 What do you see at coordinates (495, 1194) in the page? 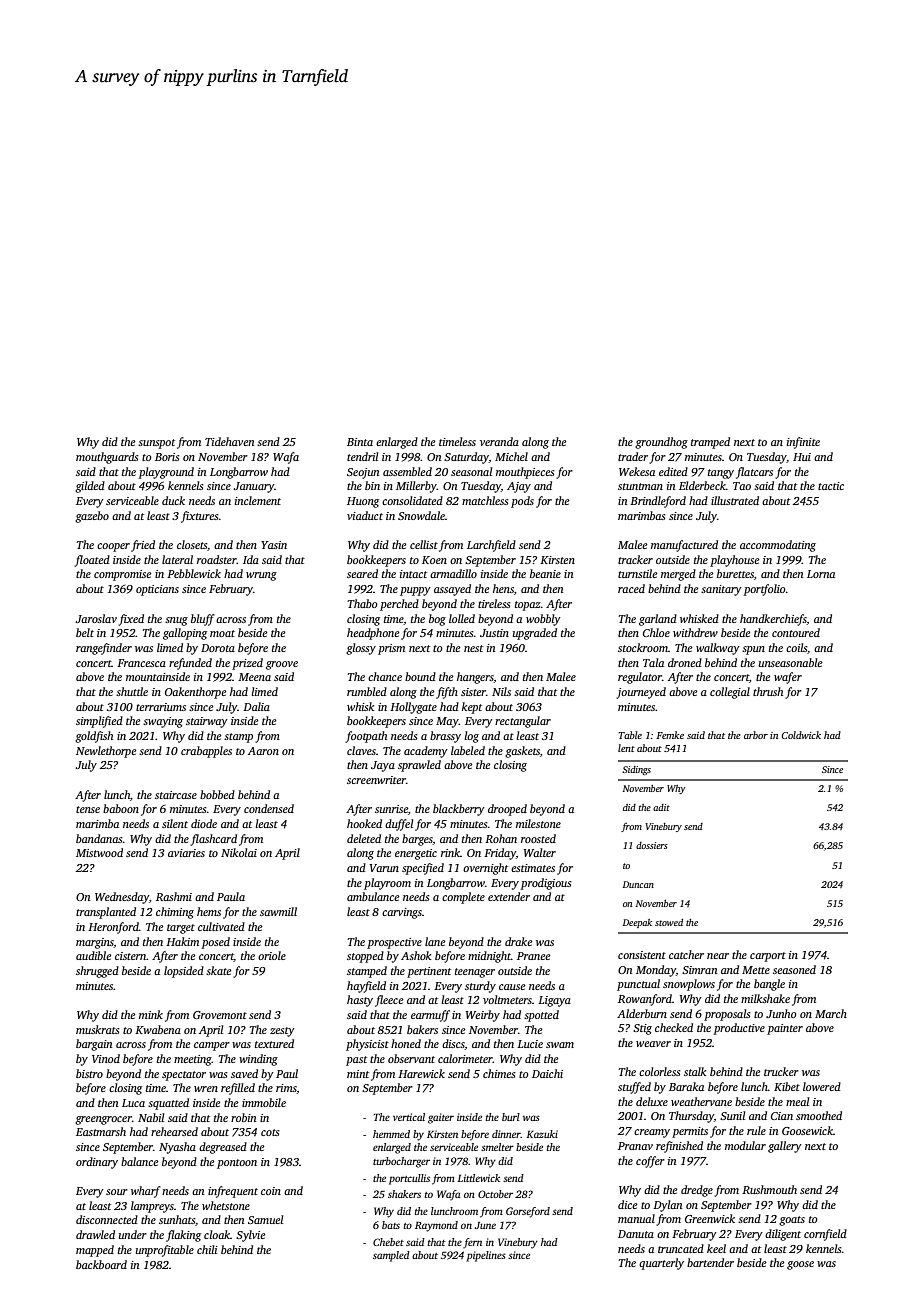
I see `October` at bounding box center [495, 1194].
